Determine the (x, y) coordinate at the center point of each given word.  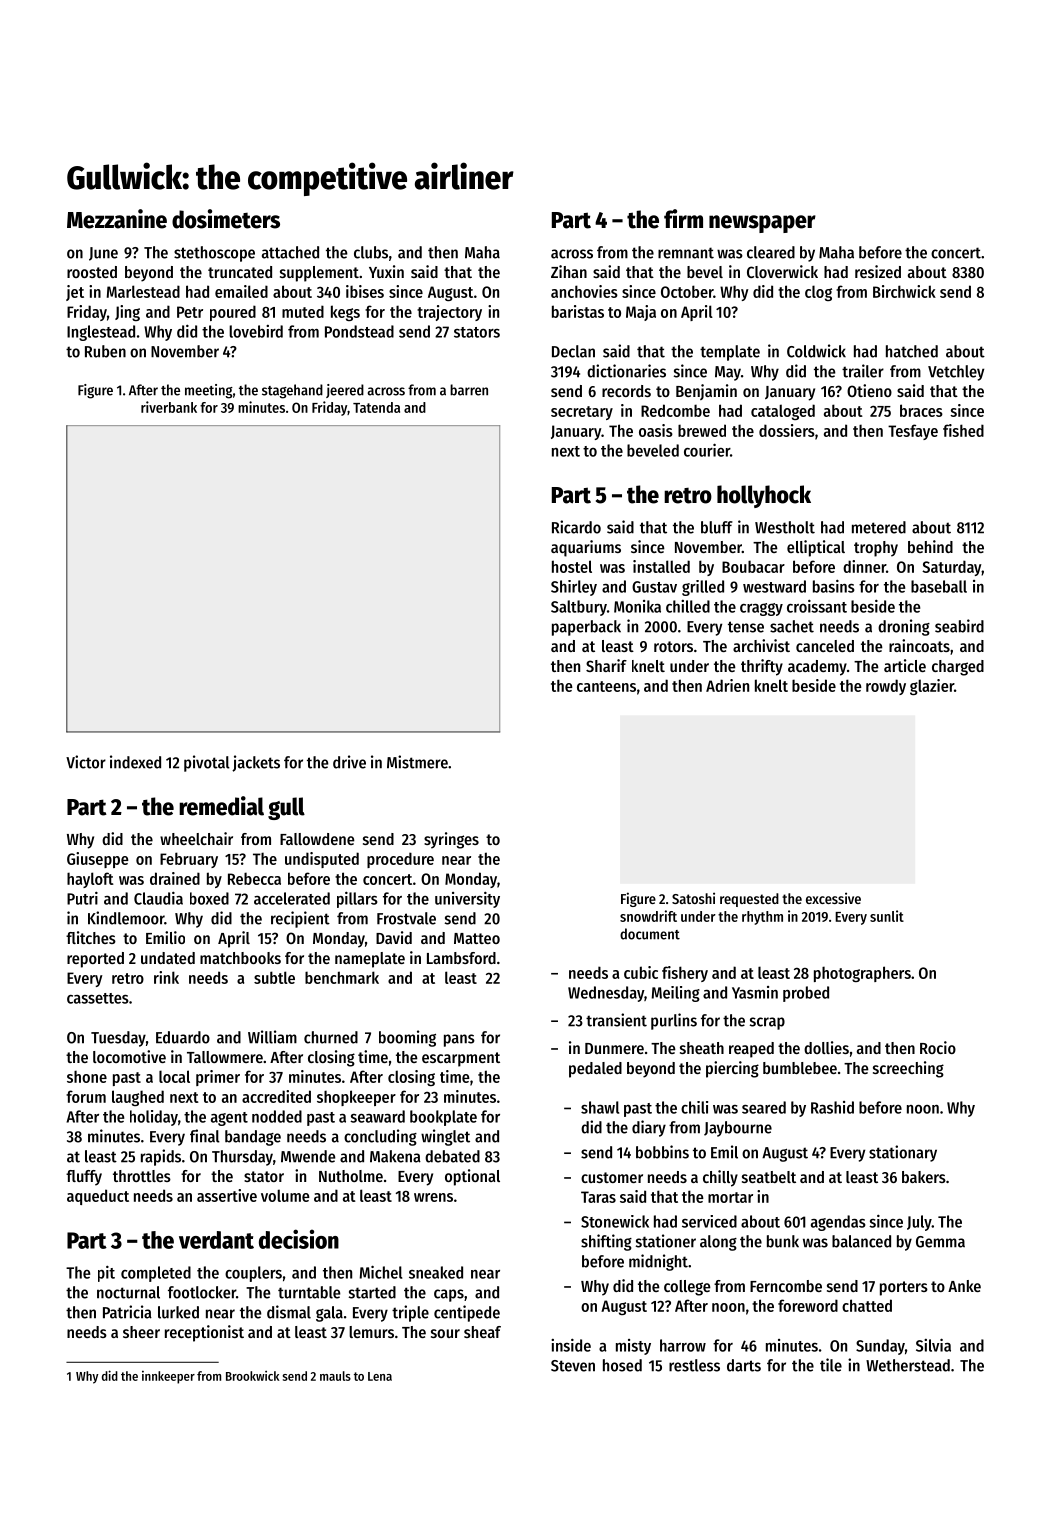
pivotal (207, 763)
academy (817, 668)
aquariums (586, 548)
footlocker (202, 1292)
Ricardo (576, 527)
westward (774, 586)
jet (75, 293)
